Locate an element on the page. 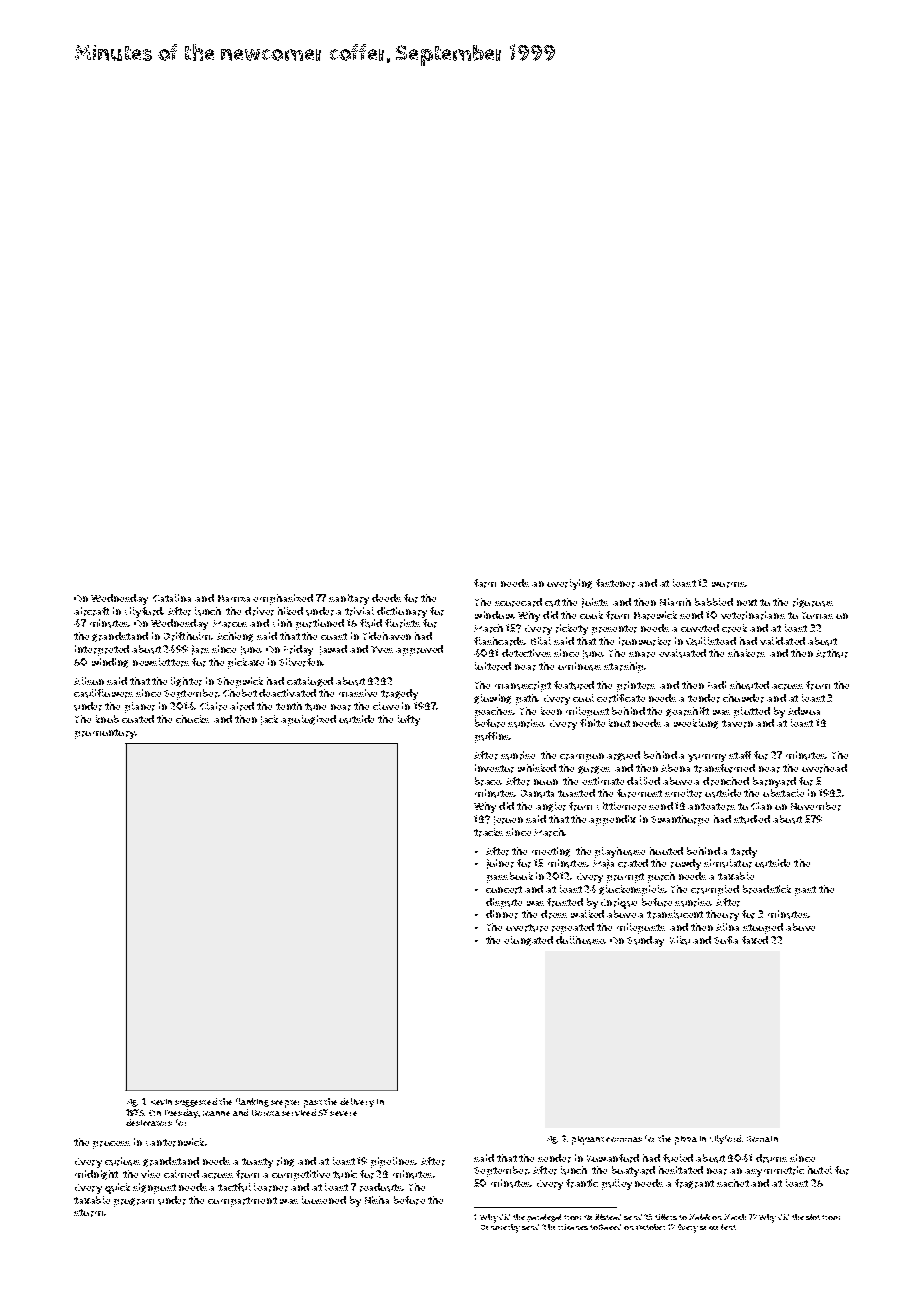 Image resolution: width=924 pixels, height=1308 pixels. farm is located at coordinates (485, 583).
